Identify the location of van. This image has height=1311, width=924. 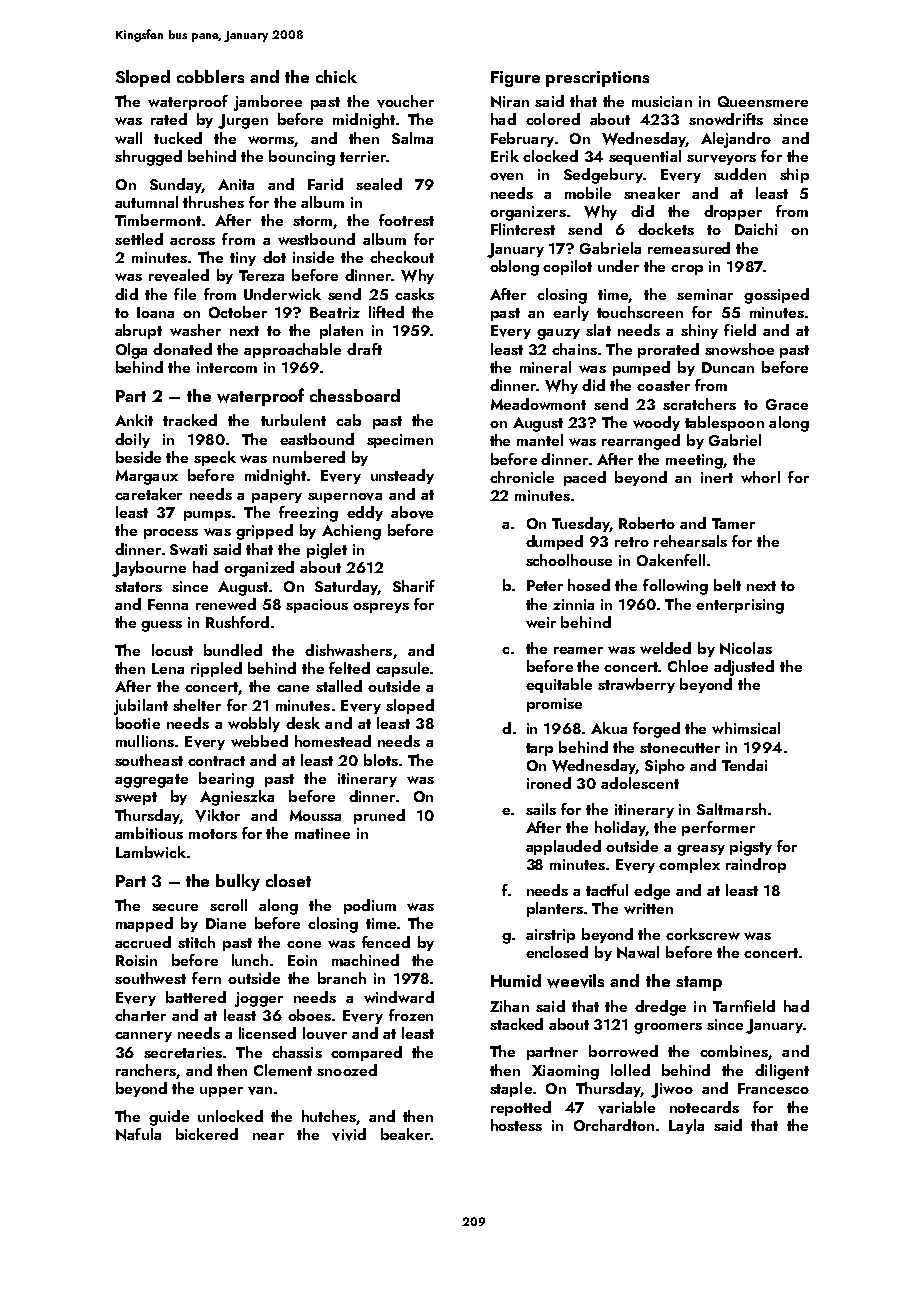
(260, 1091).
